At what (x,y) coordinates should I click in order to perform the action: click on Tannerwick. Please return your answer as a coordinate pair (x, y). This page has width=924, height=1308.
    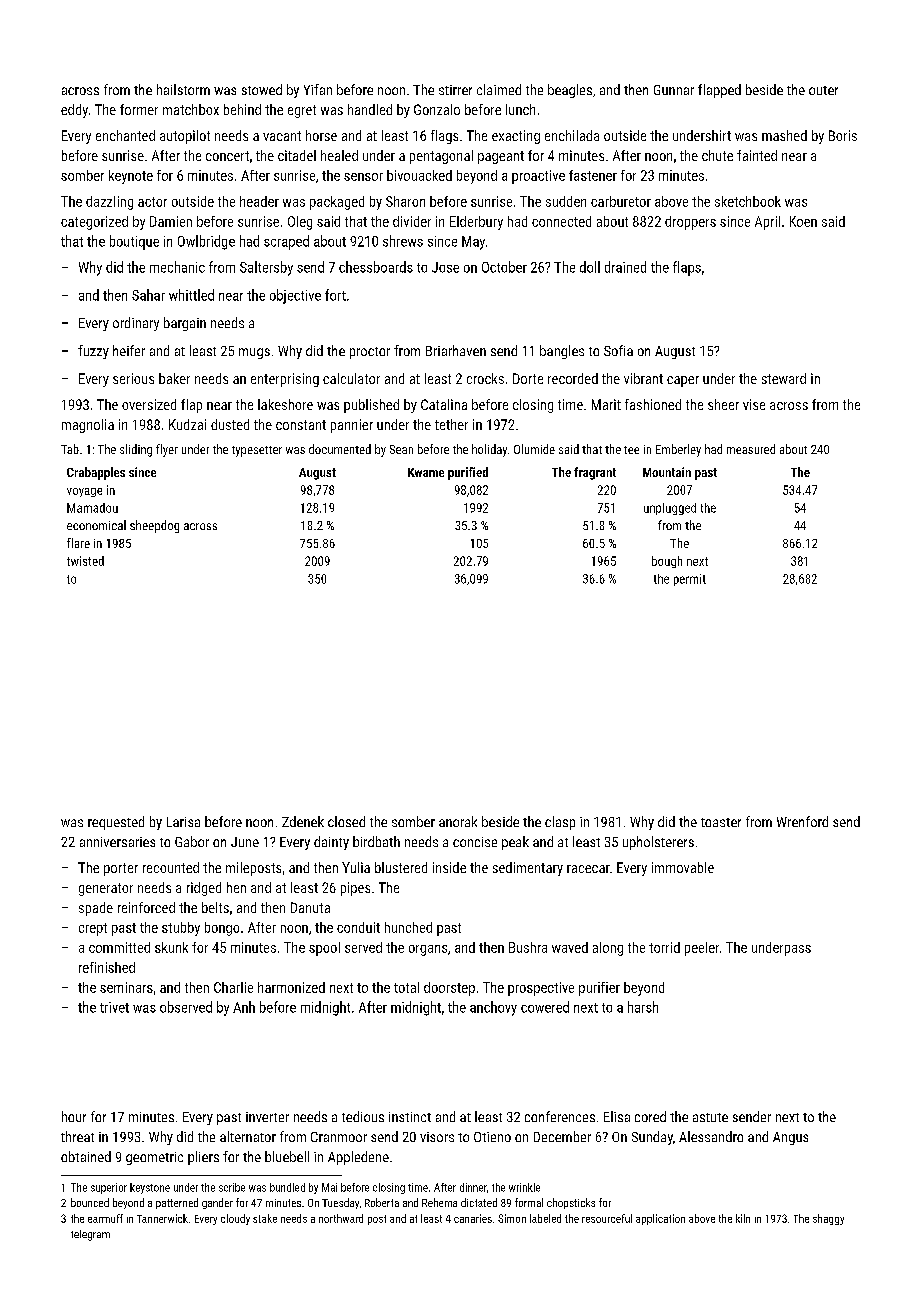
    Looking at the image, I should click on (162, 1218).
